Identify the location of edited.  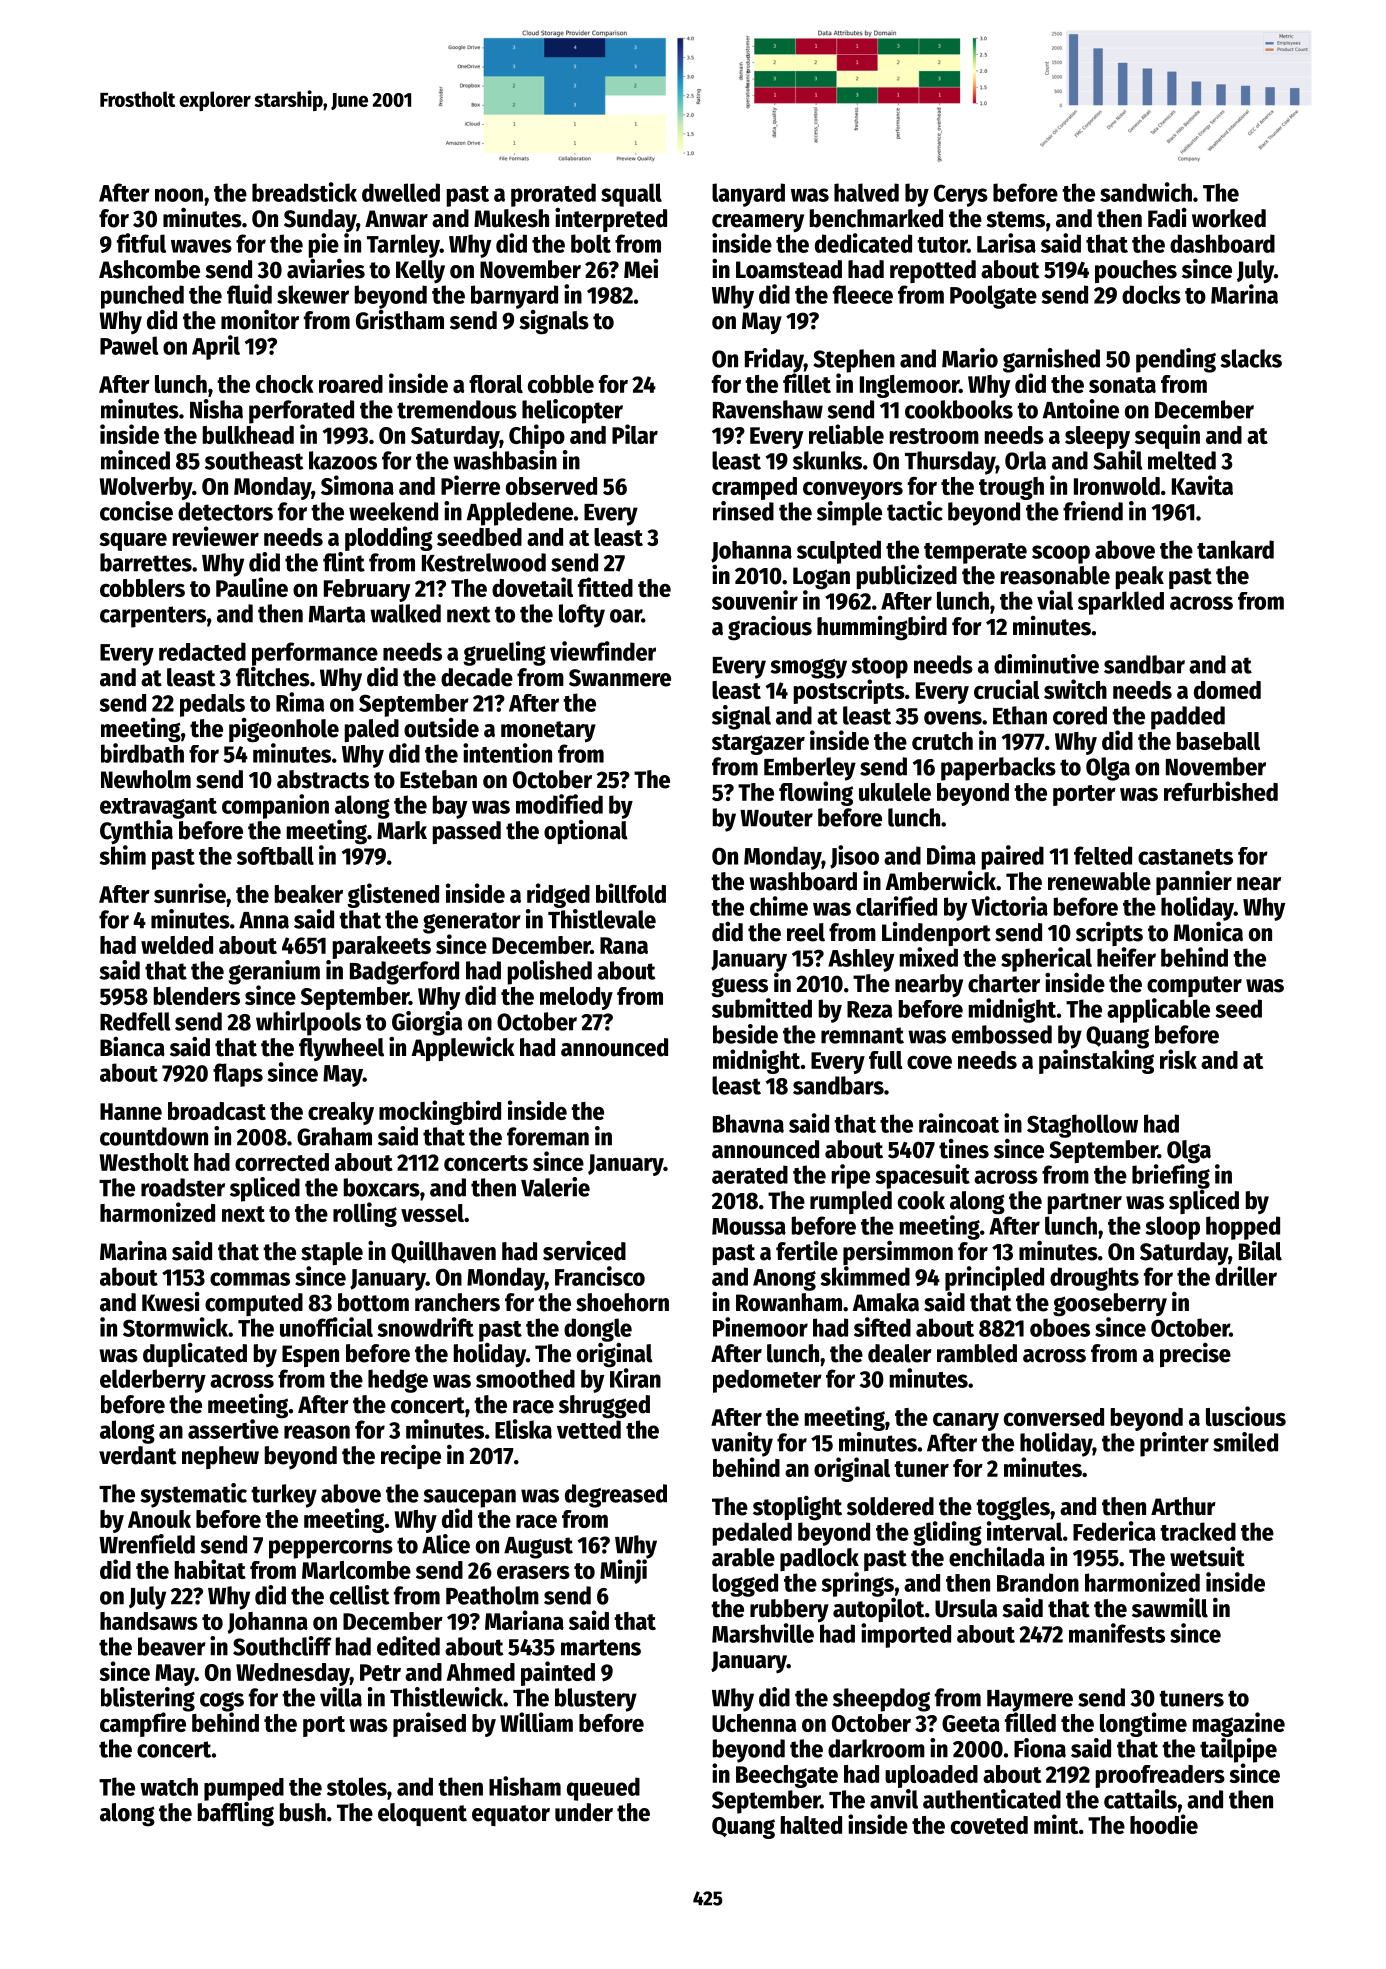
(408, 1646).
